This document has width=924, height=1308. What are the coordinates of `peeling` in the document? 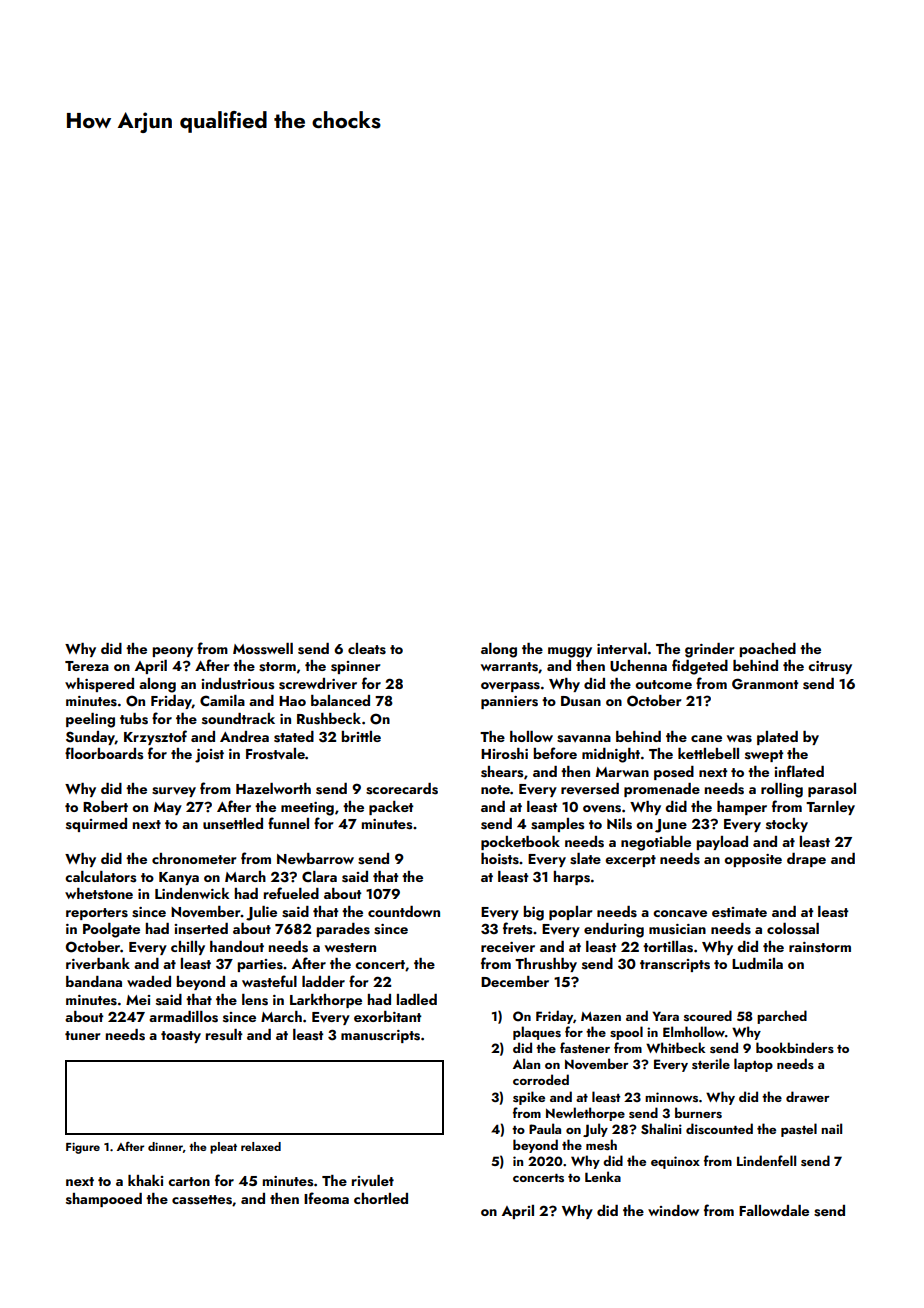 It's located at (90, 720).
